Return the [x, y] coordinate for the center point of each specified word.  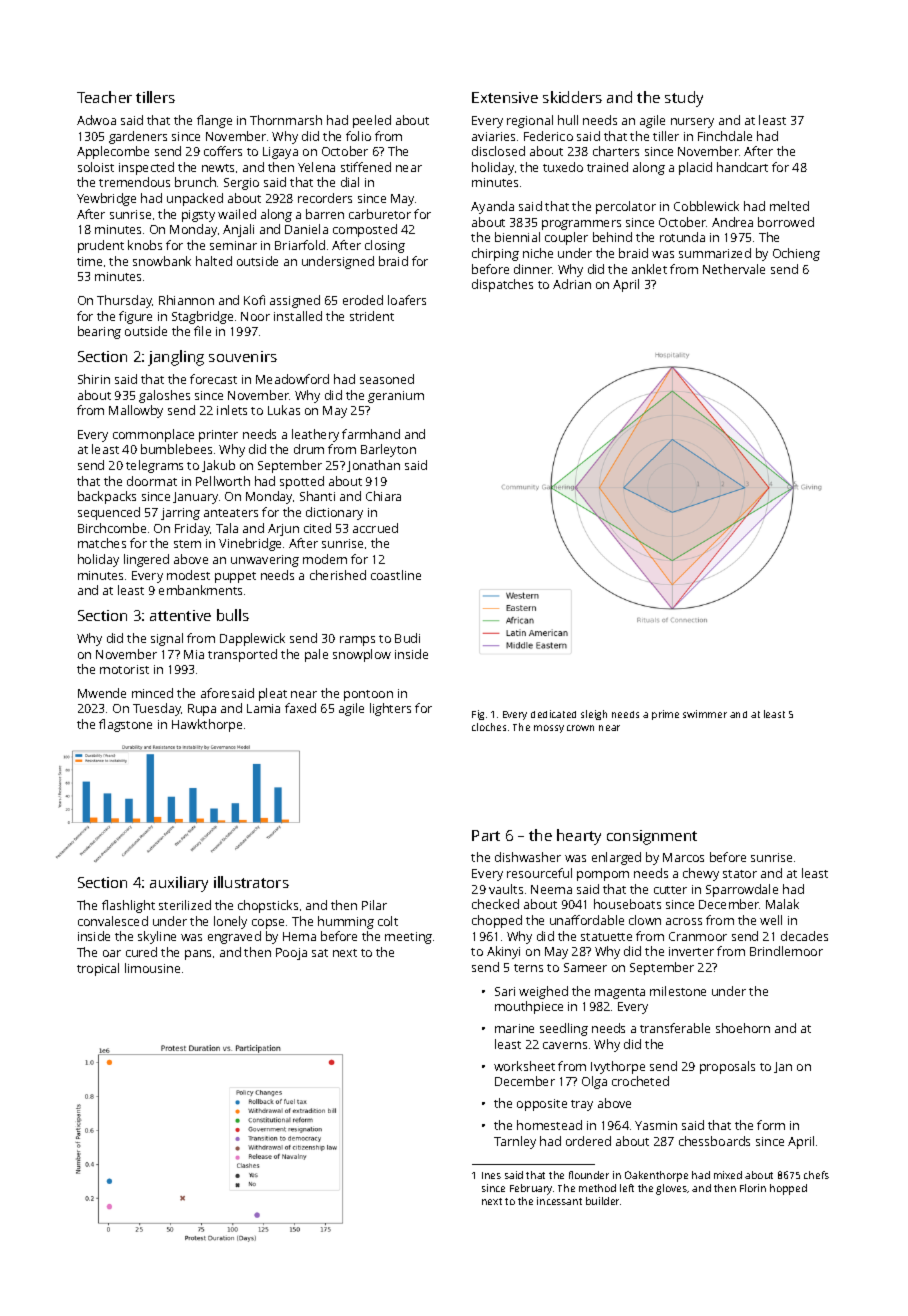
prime [665, 715]
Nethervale [734, 269]
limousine [152, 968]
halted [214, 261]
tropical [98, 969]
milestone [678, 991]
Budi [407, 638]
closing [385, 246]
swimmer [705, 714]
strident [372, 316]
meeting [408, 938]
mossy [549, 729]
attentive [180, 615]
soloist [96, 167]
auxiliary [179, 884]
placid [695, 168]
